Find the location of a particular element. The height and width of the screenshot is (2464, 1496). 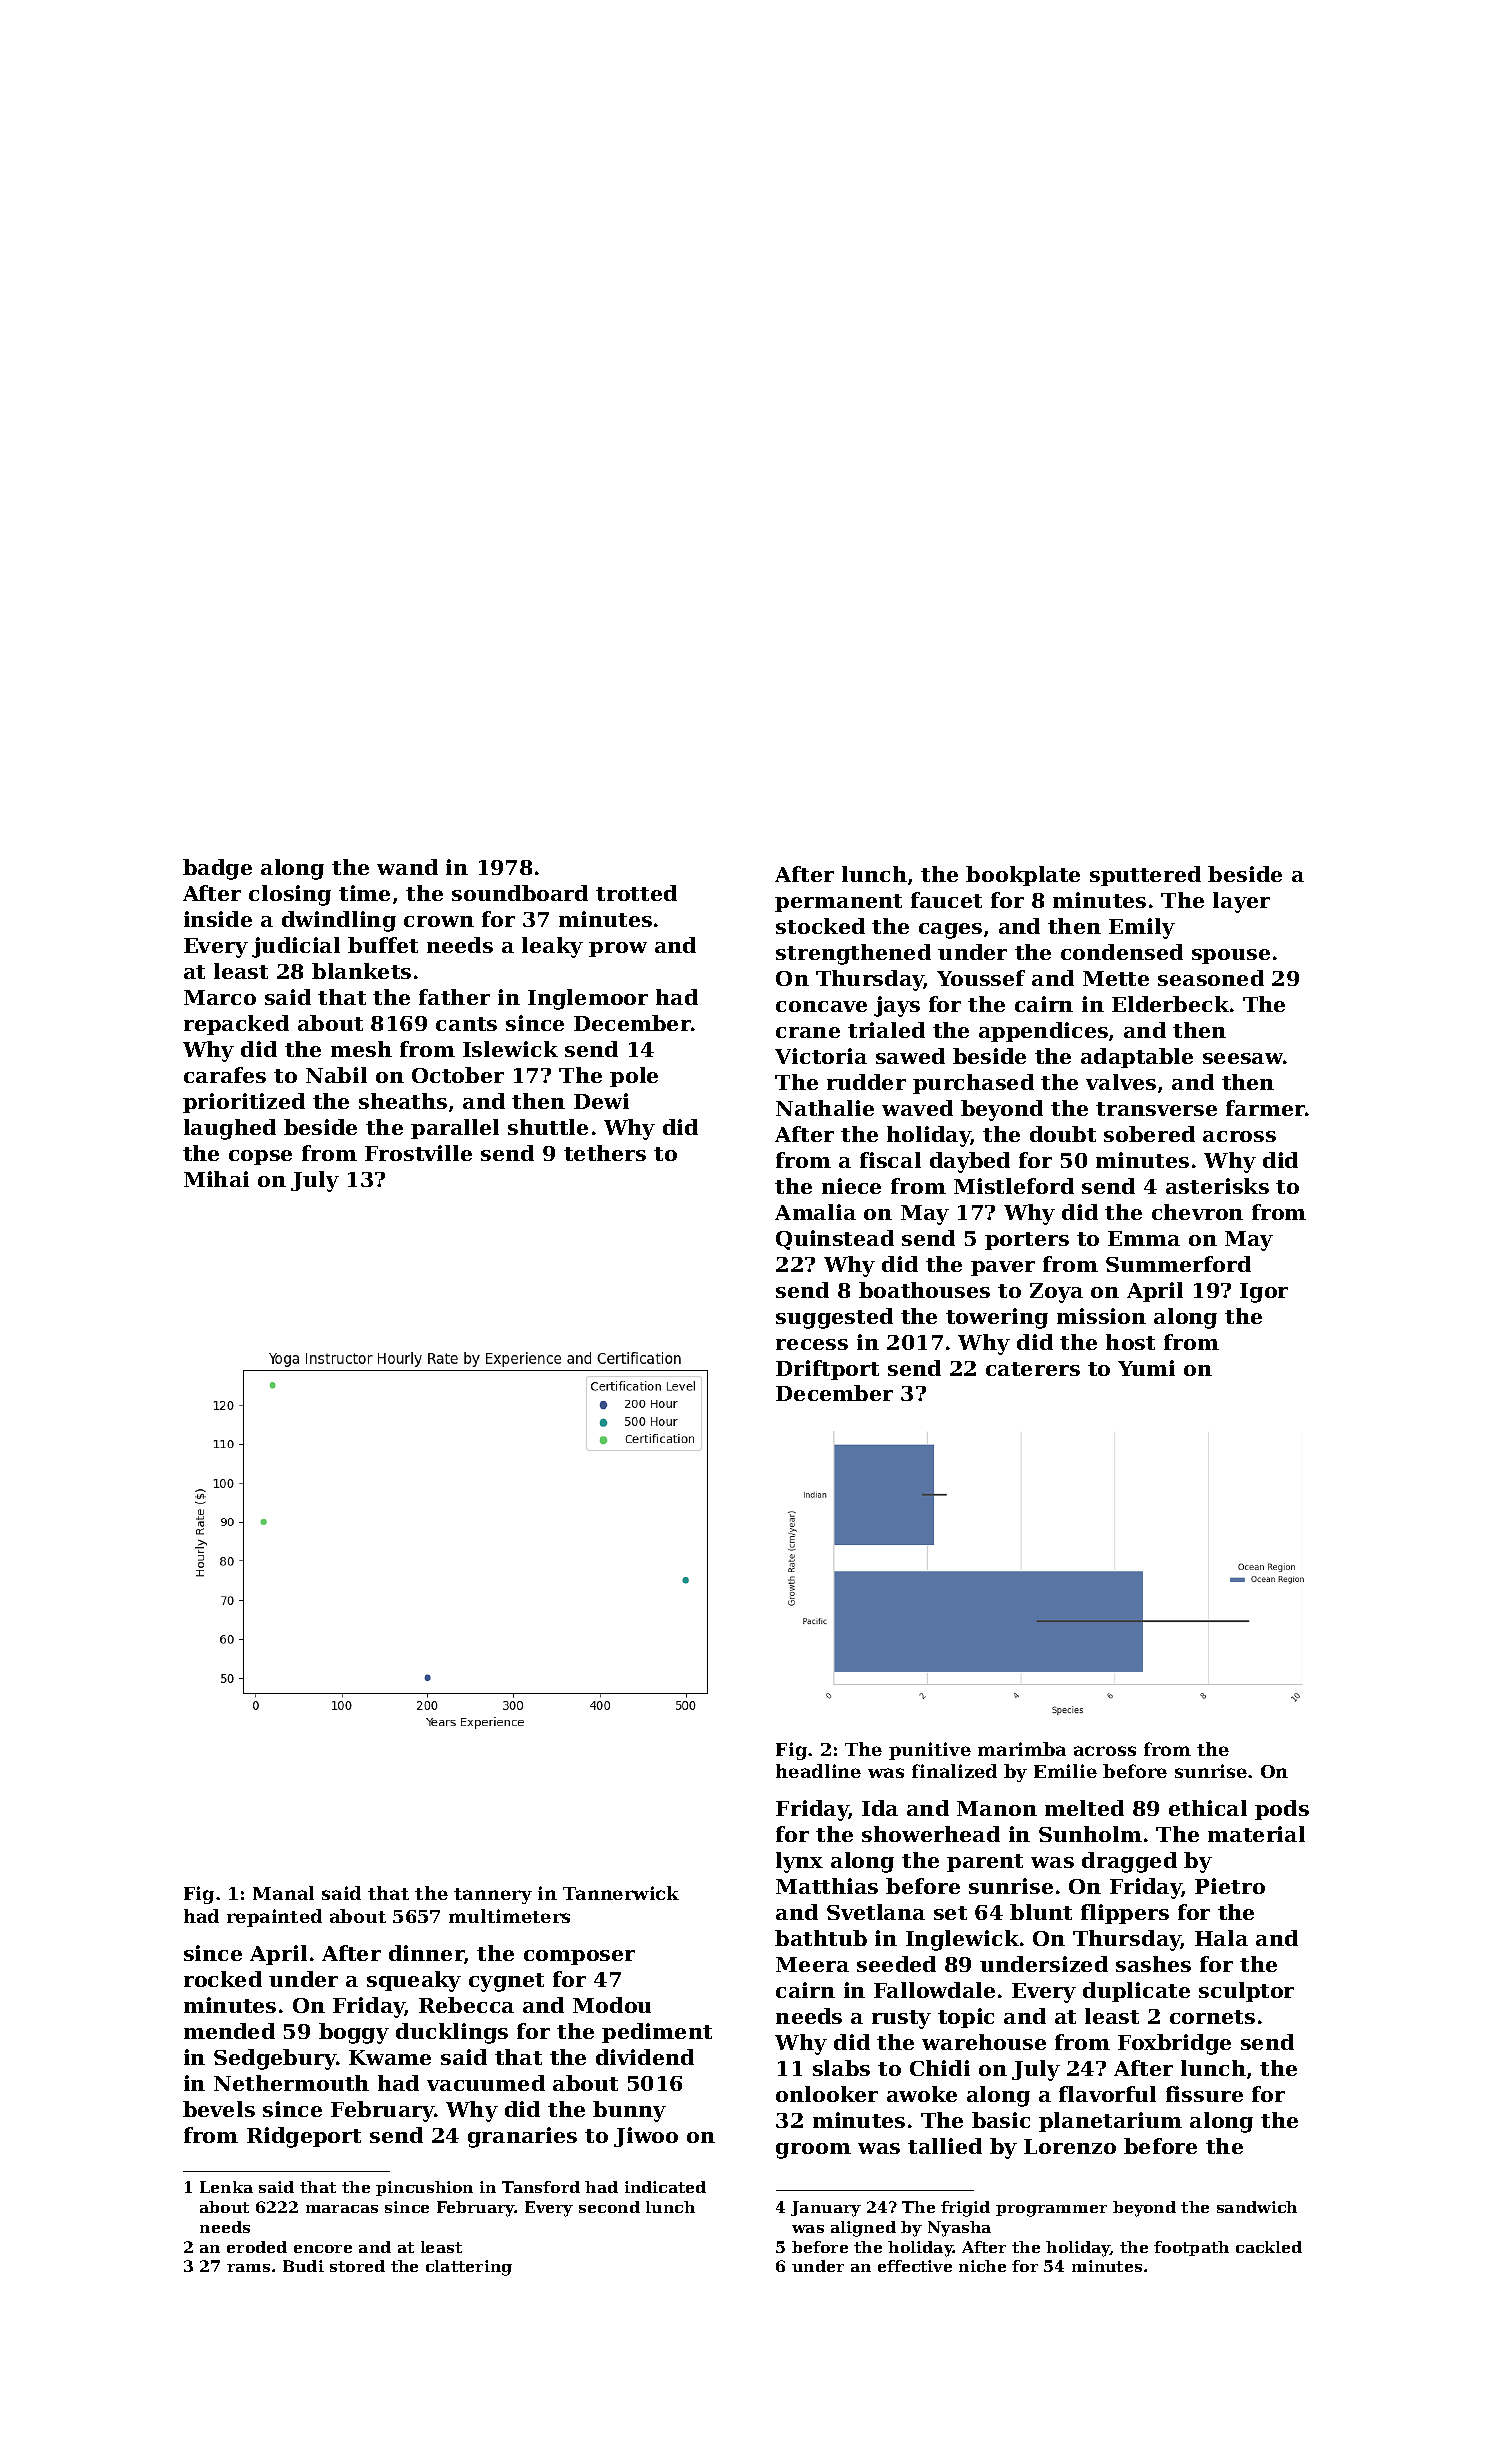

spouse is located at coordinates (1231, 956).
